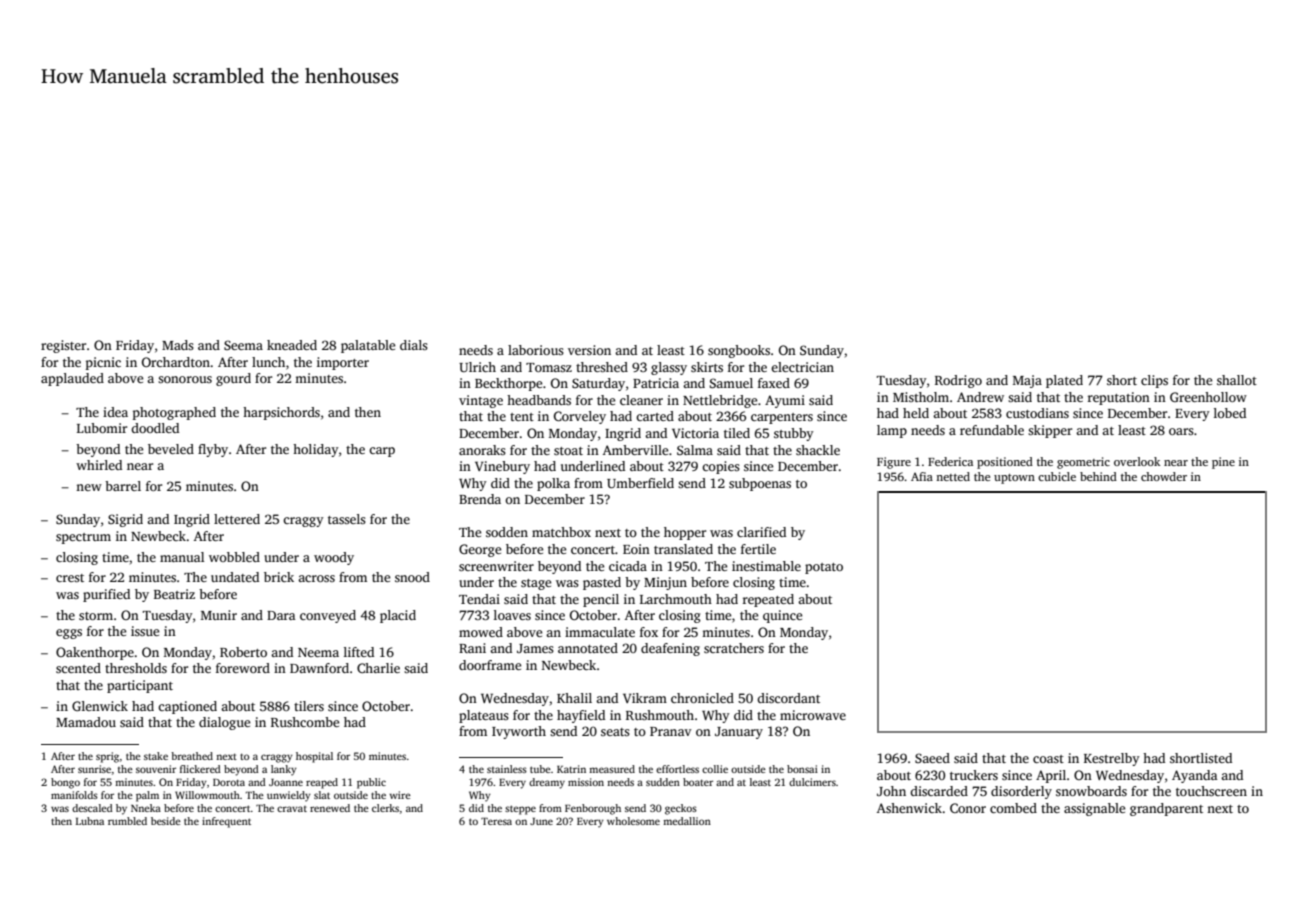 This document has width=1308, height=924. I want to click on Kestrelby, so click(1112, 759).
